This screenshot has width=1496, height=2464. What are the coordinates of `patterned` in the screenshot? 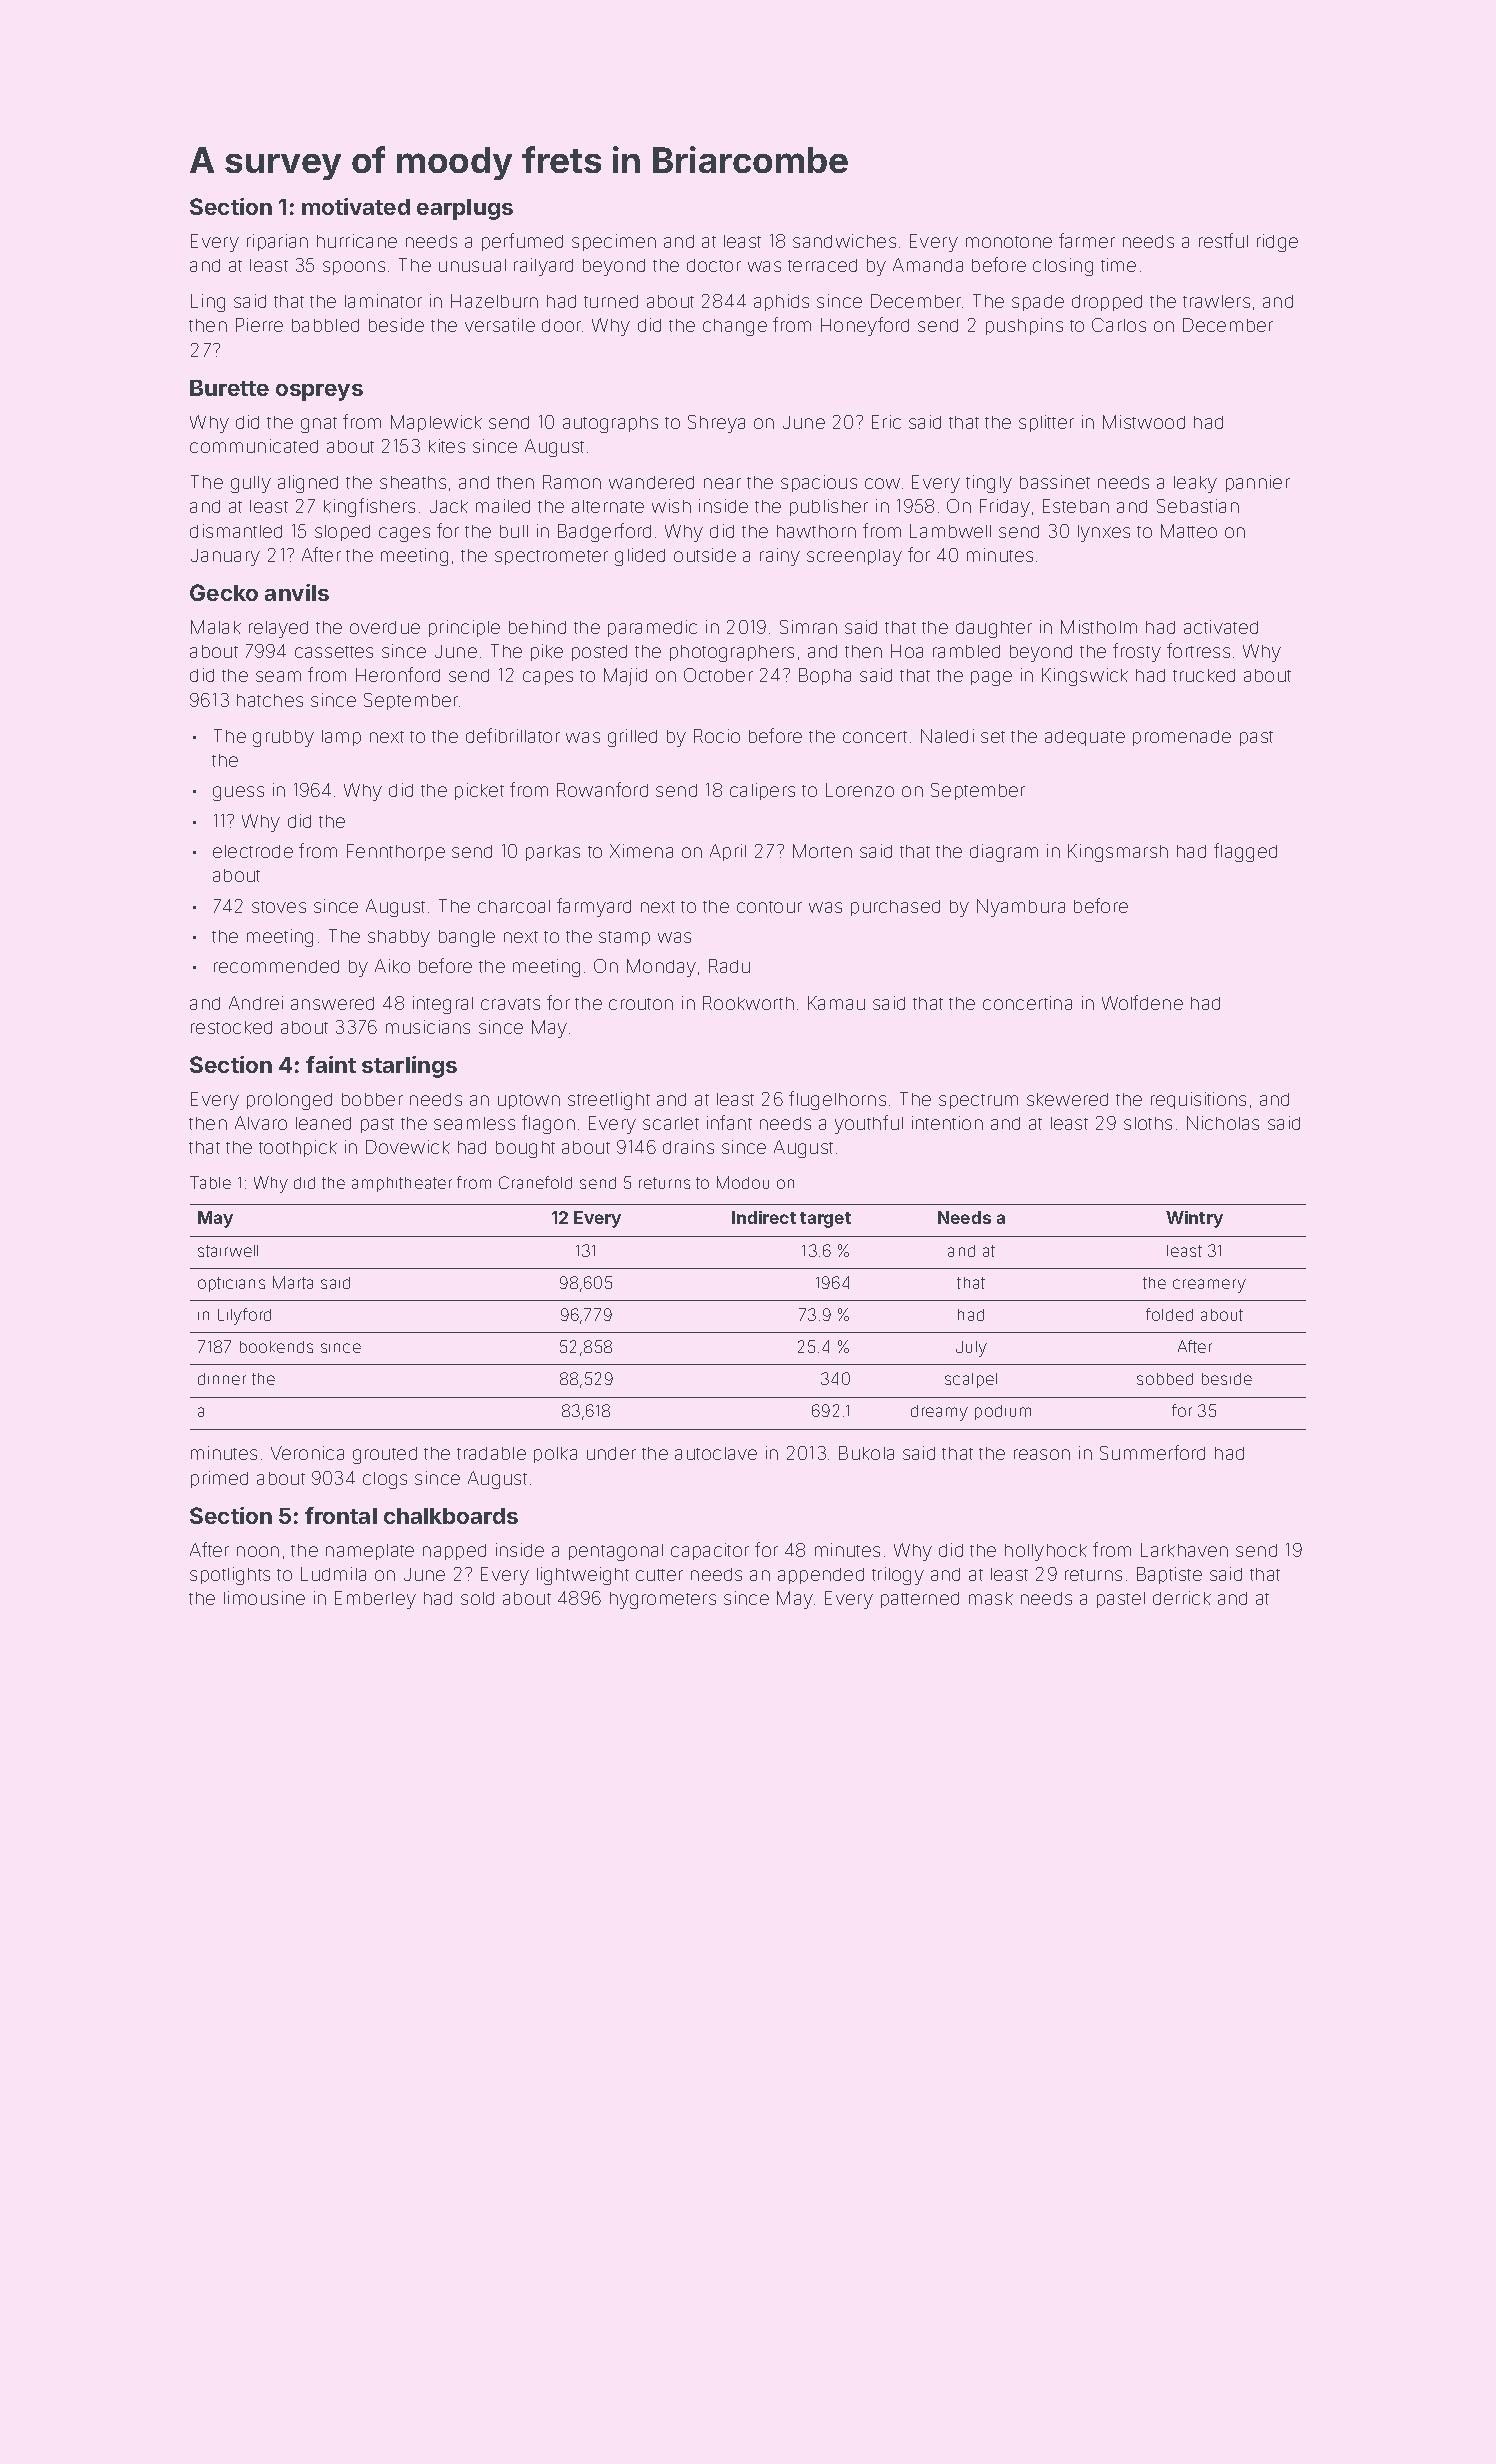 It's located at (920, 1600).
